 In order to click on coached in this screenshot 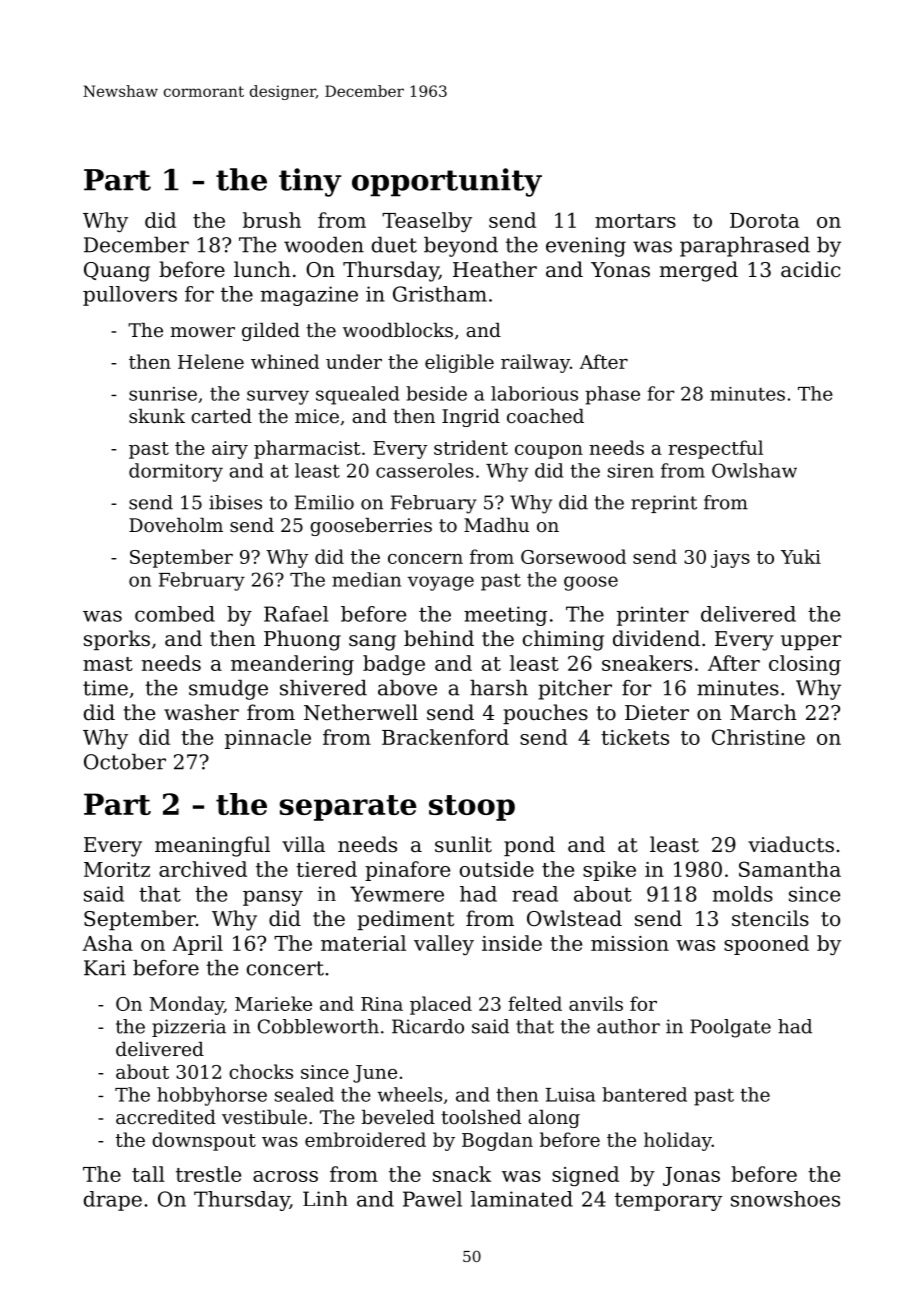, I will do `click(545, 416)`.
